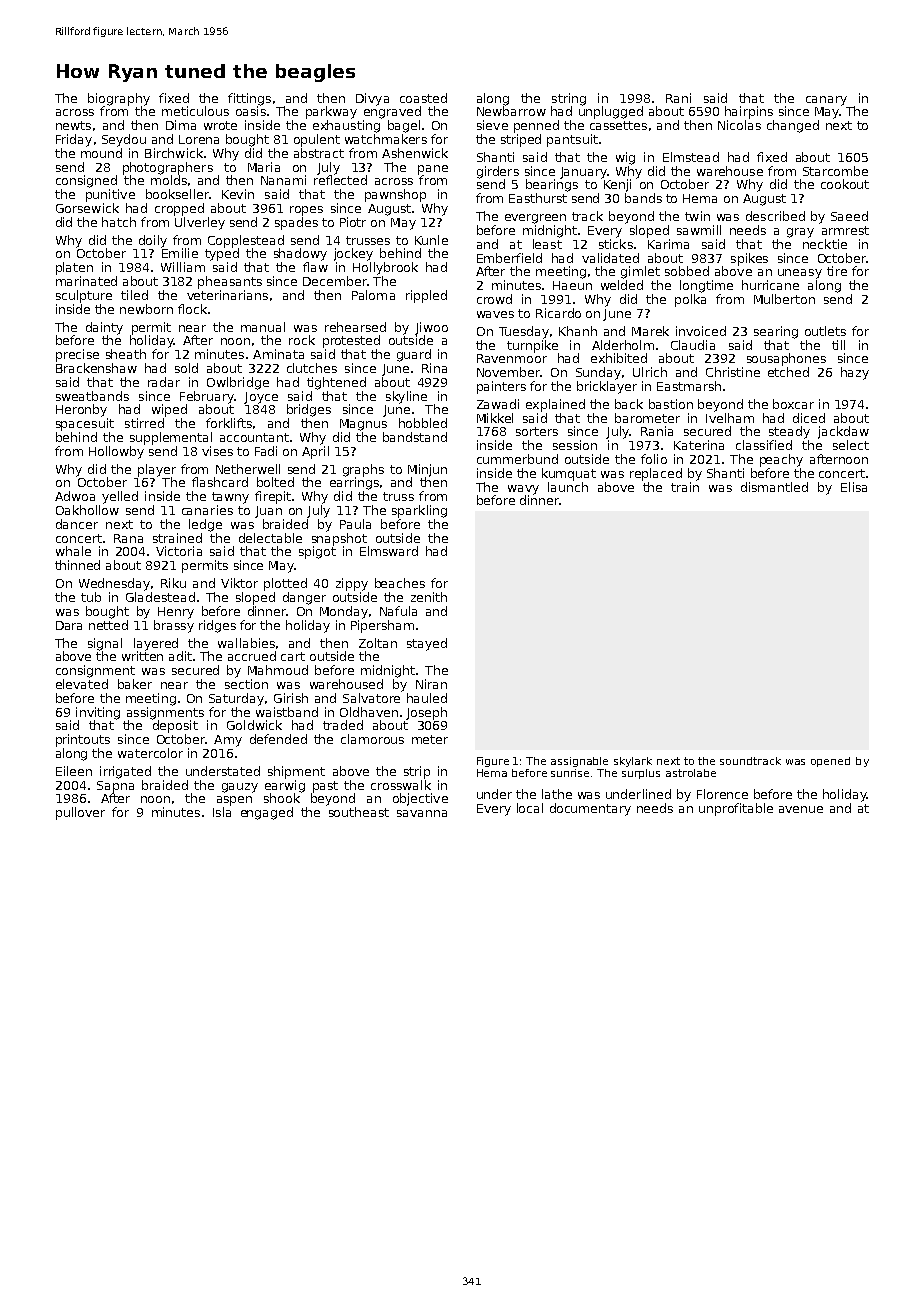  Describe the element at coordinates (80, 813) in the image. I see `pullover` at that location.
